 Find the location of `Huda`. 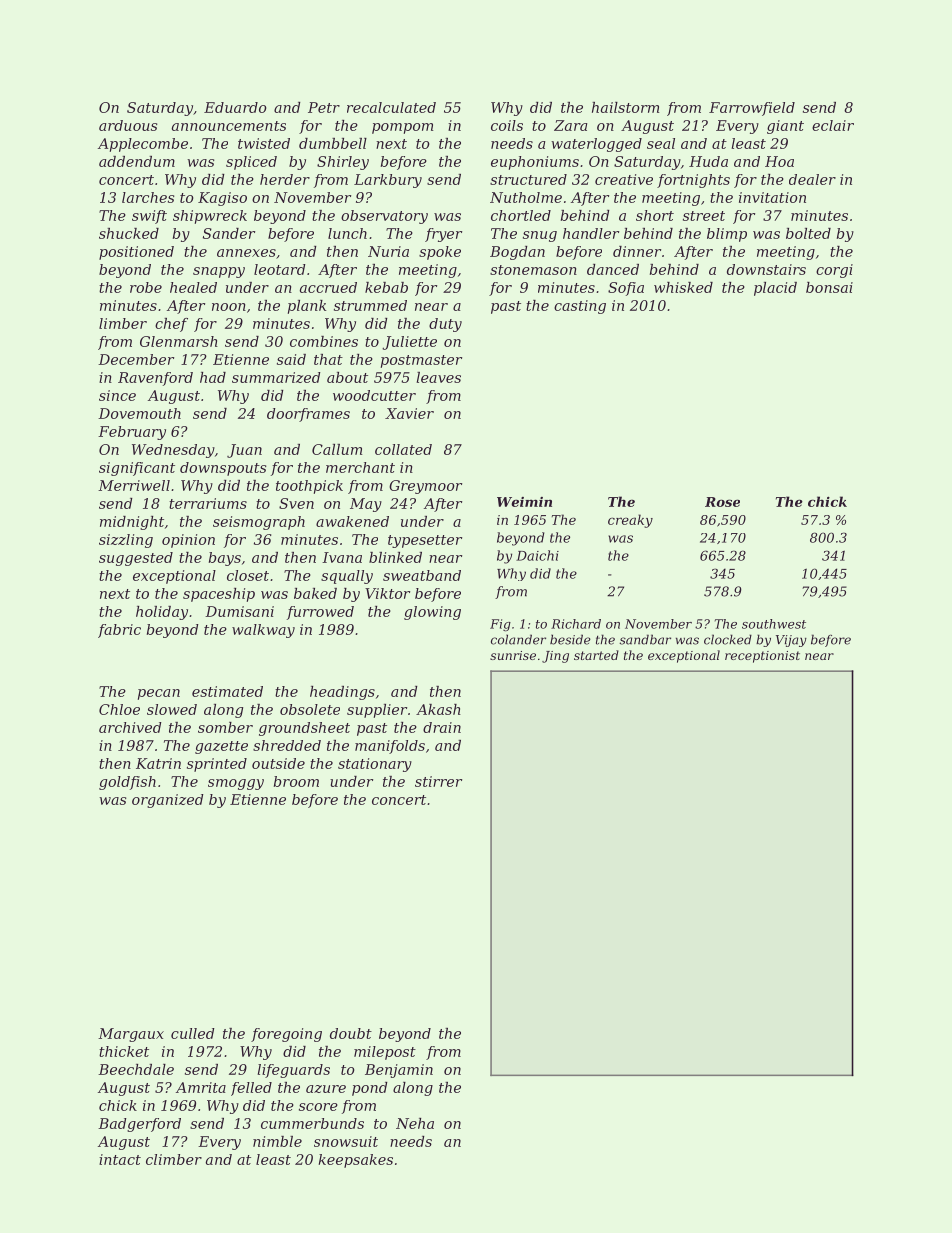

Huda is located at coordinates (708, 161).
